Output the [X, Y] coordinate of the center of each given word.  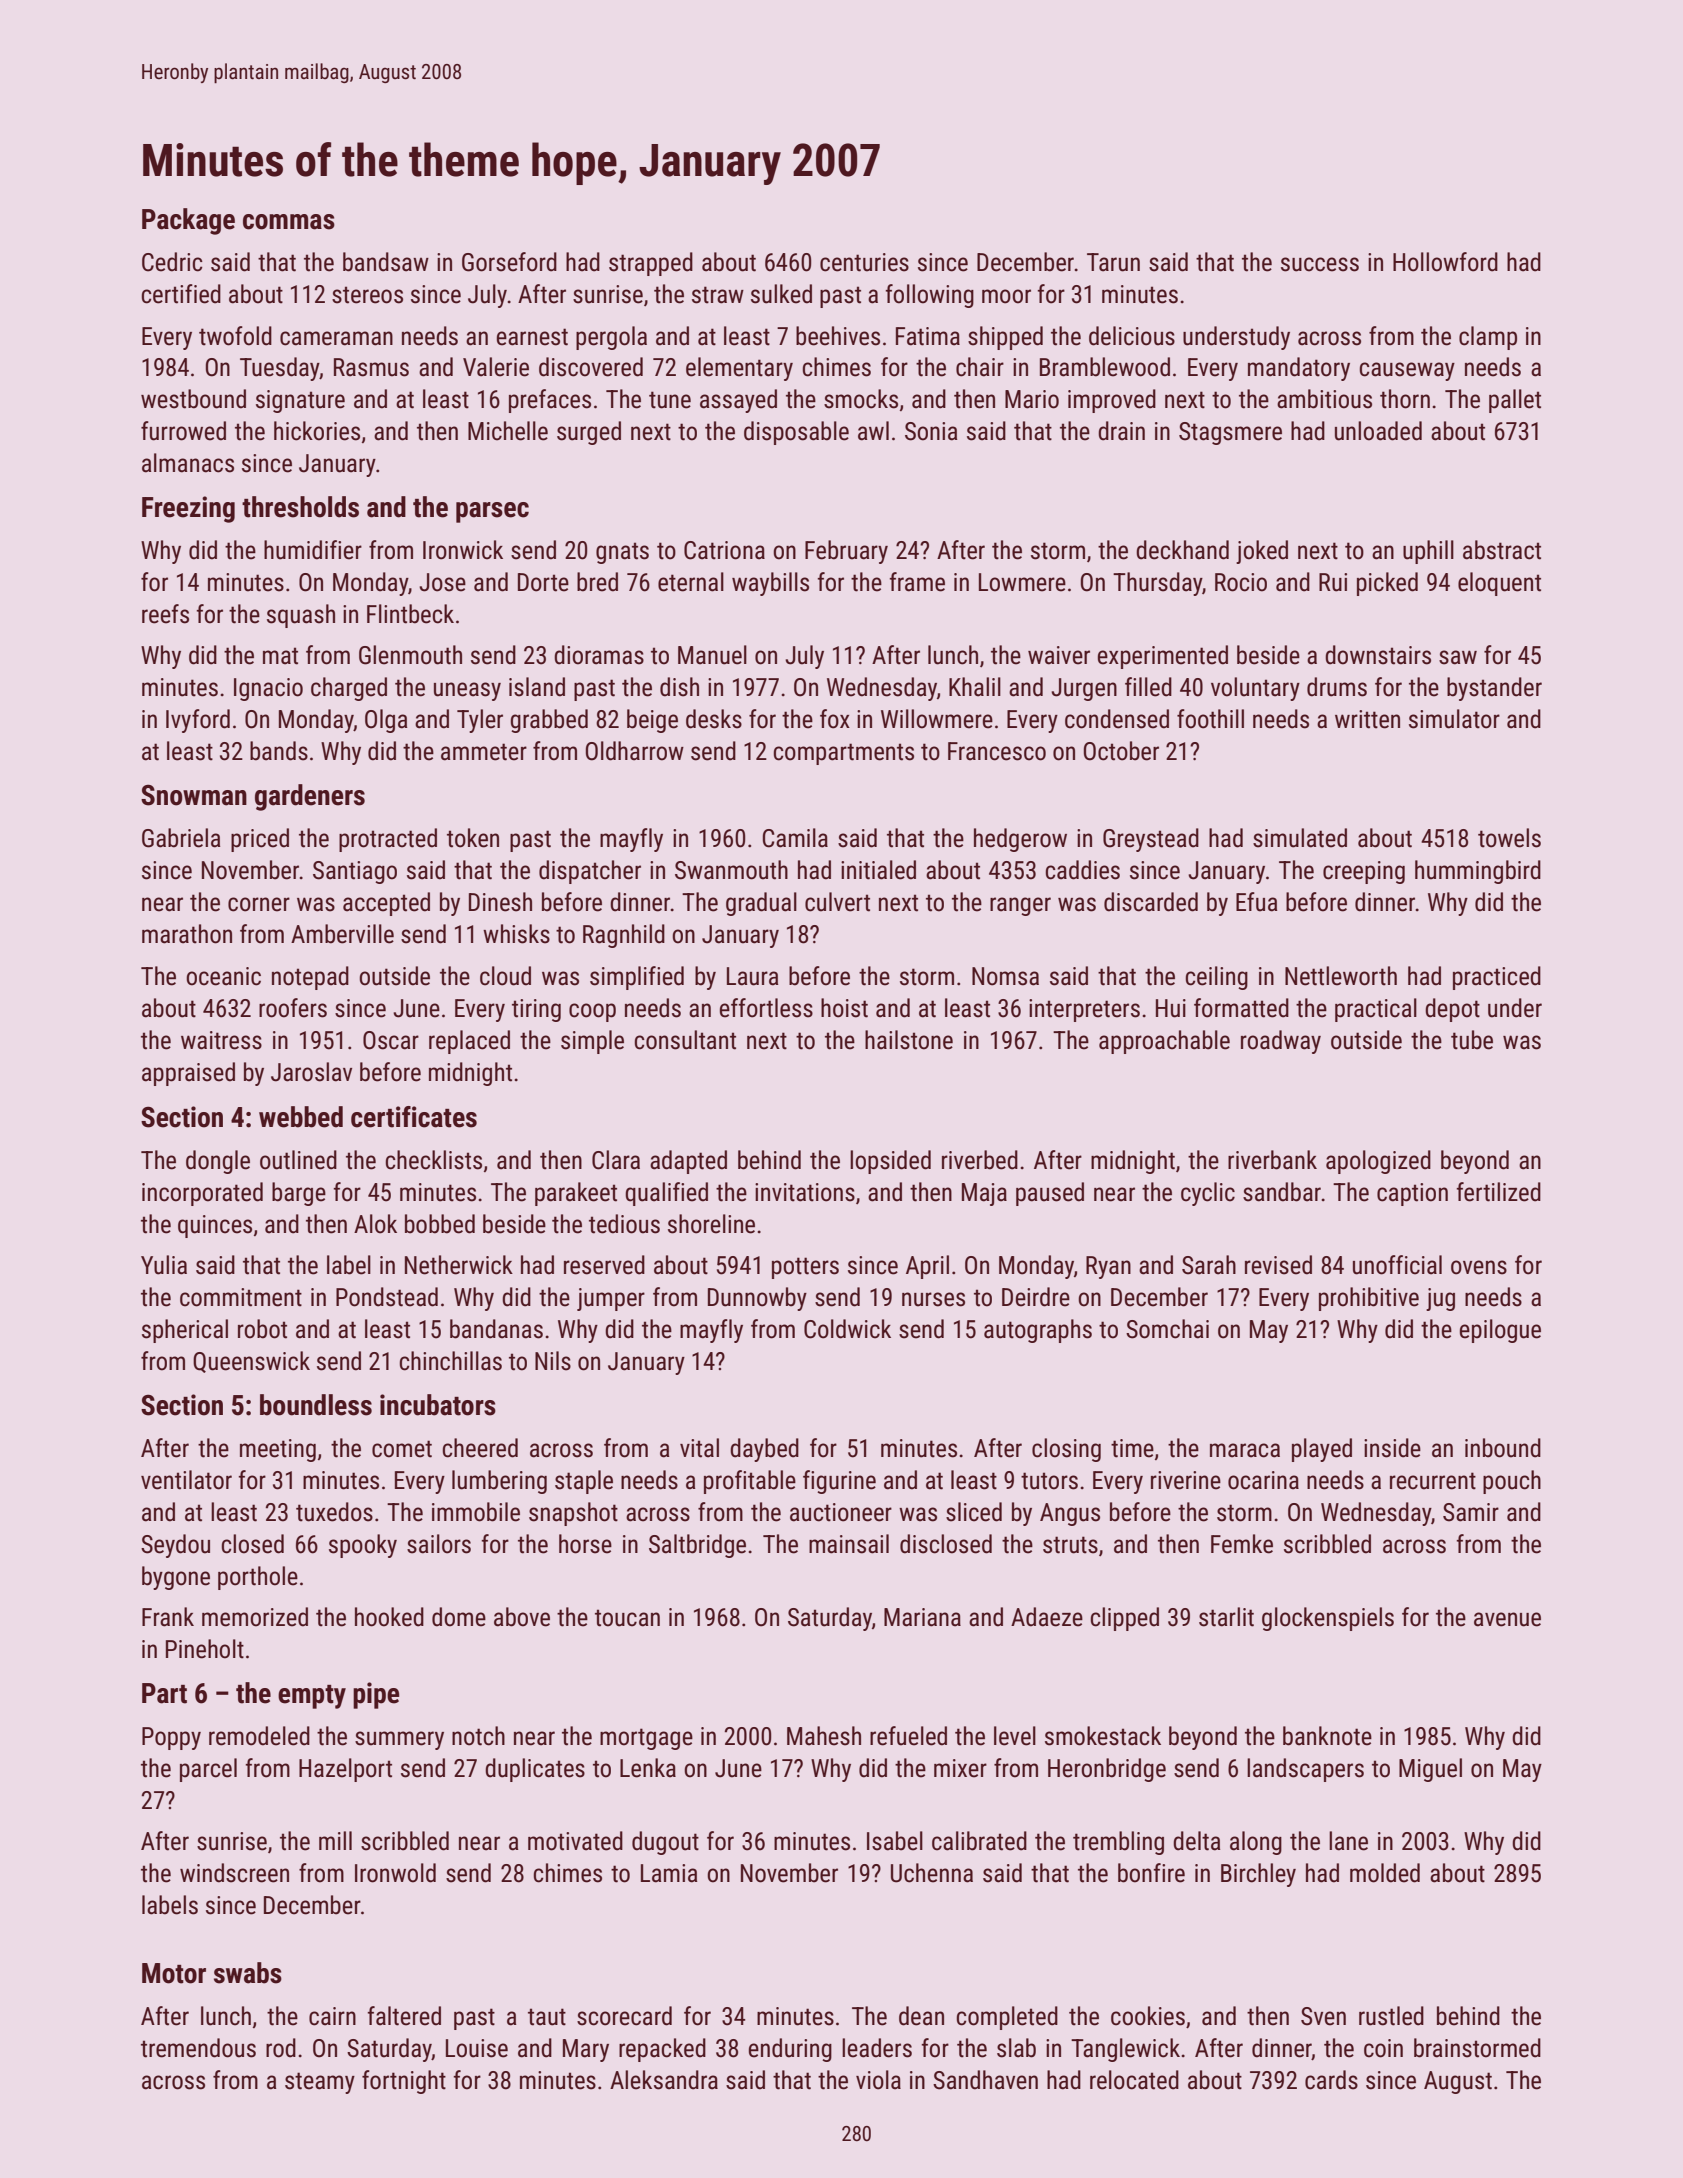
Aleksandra [664, 2080]
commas [289, 222]
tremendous [198, 2048]
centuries [864, 262]
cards [1331, 2080]
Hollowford [1445, 262]
